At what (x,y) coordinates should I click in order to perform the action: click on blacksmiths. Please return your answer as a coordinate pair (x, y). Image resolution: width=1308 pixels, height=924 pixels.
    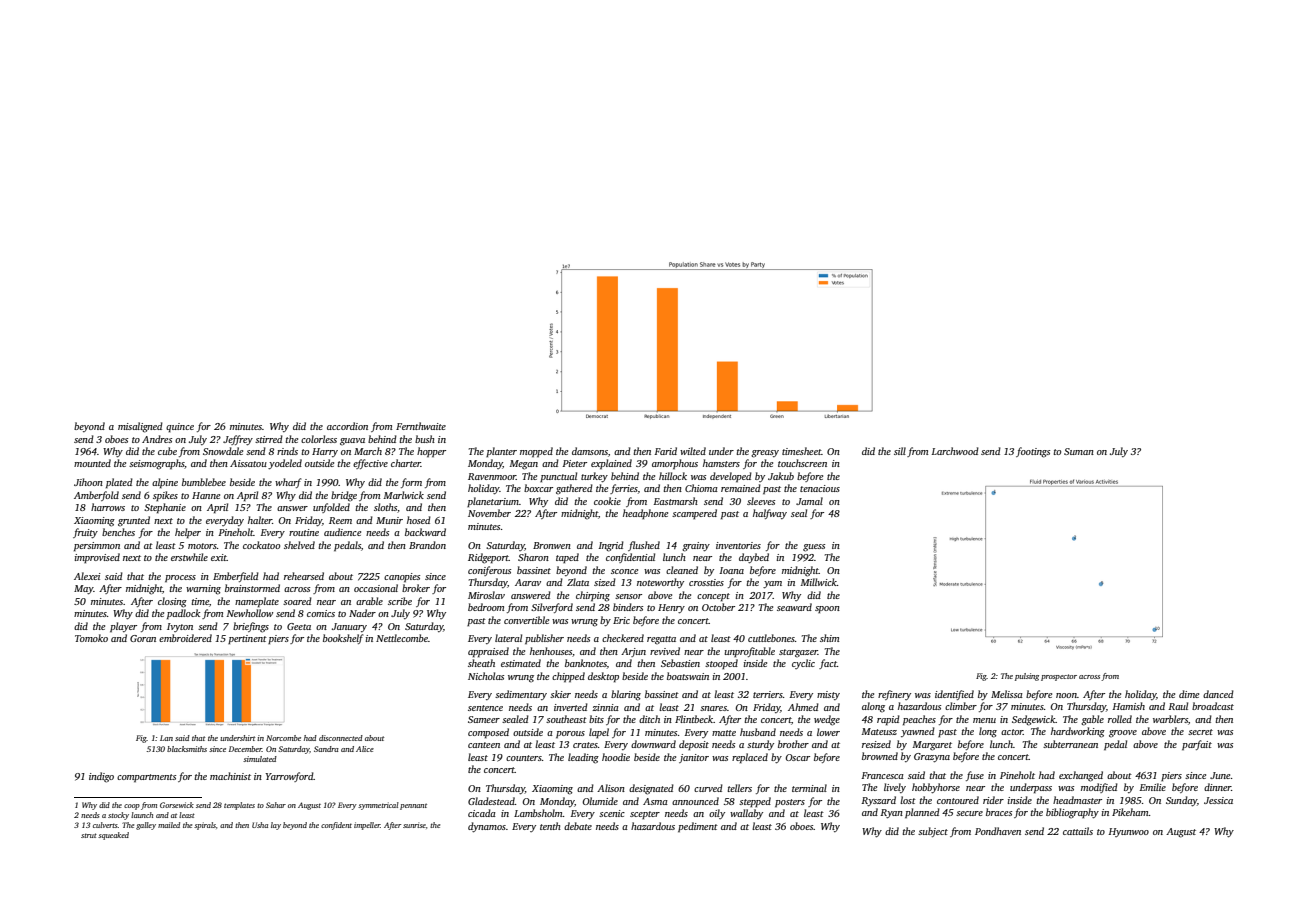
    Looking at the image, I should click on (187, 749).
